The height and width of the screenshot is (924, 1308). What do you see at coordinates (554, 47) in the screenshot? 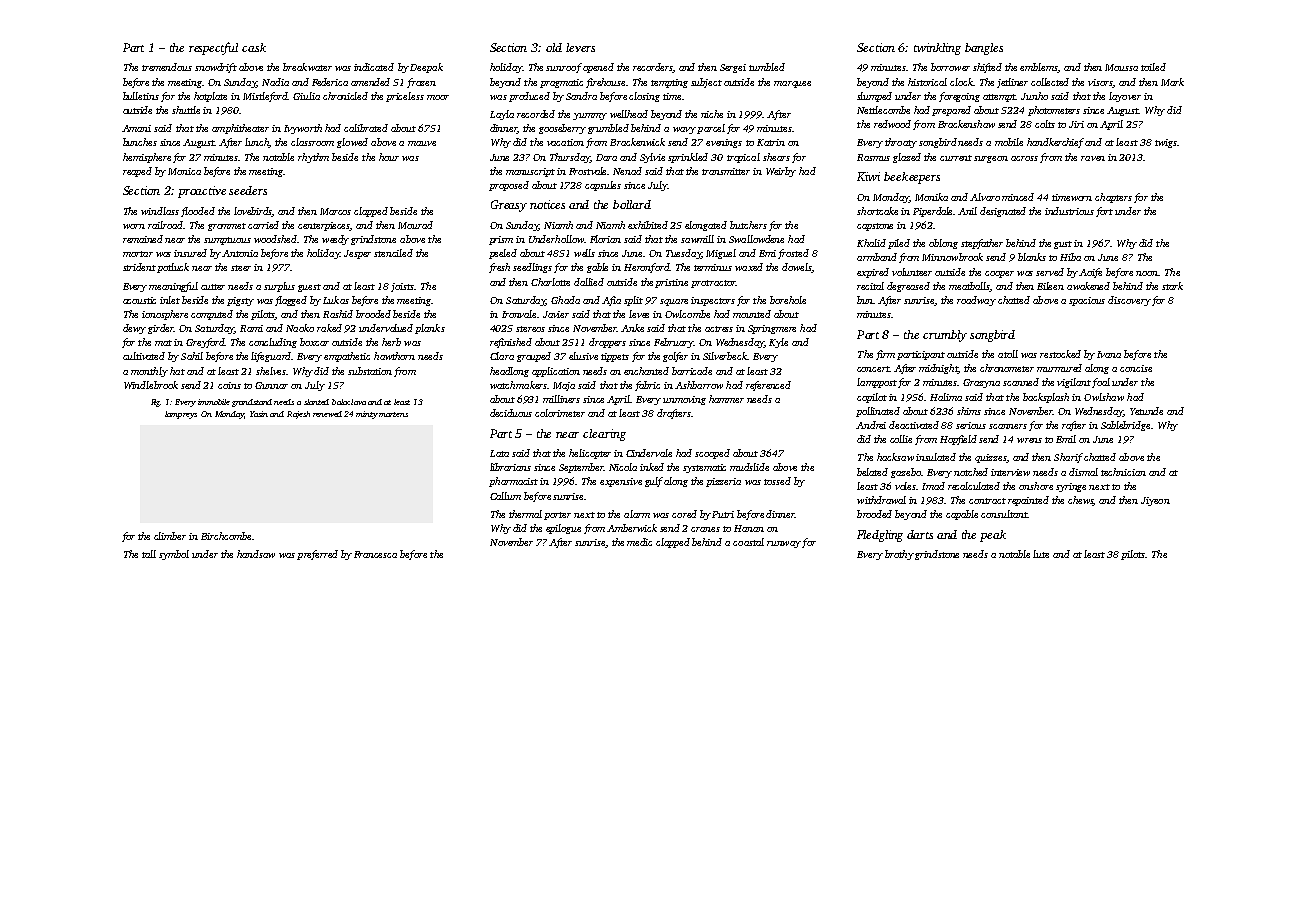
I see `old` at bounding box center [554, 47].
